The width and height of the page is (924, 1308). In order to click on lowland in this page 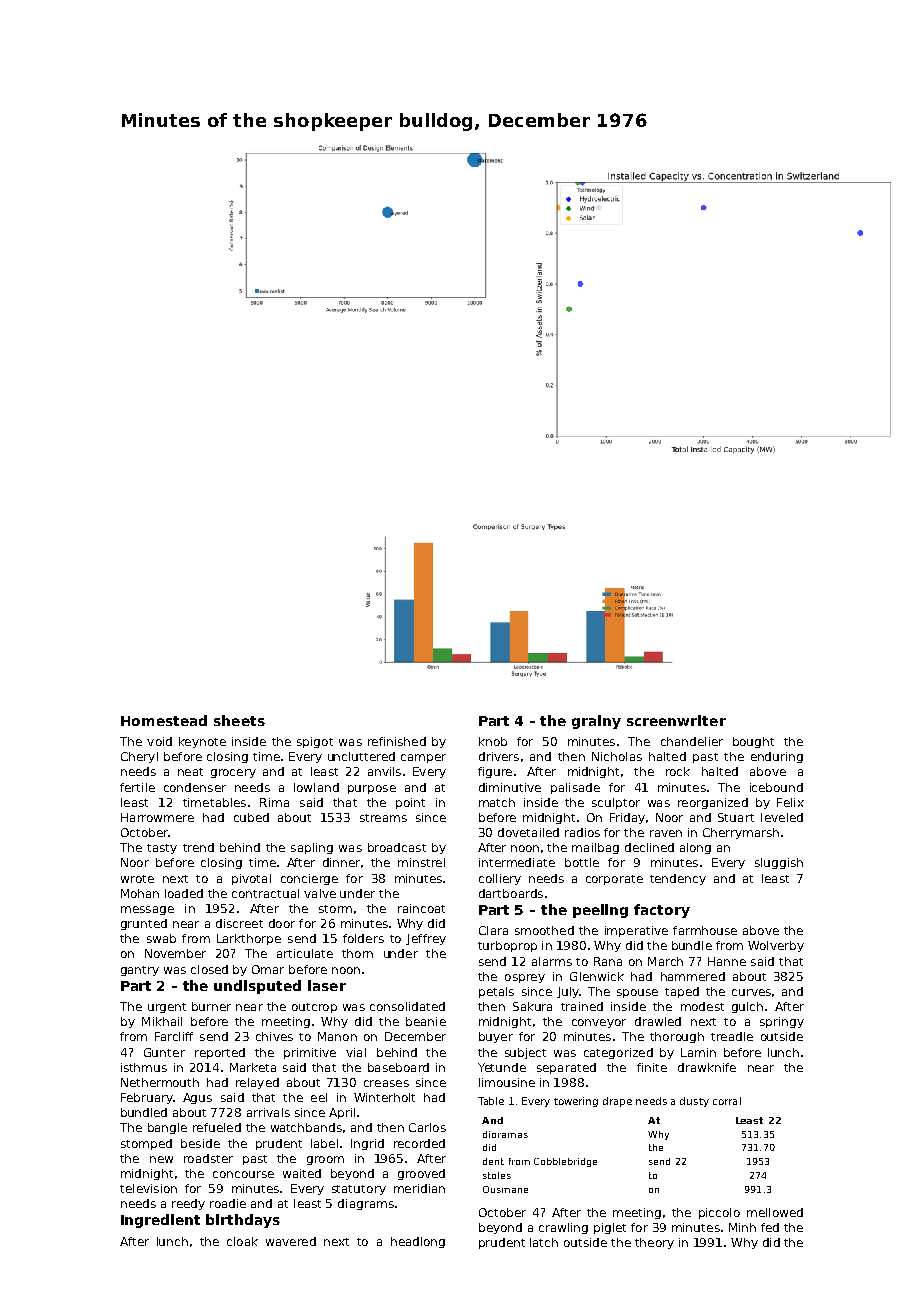, I will do `click(316, 787)`.
